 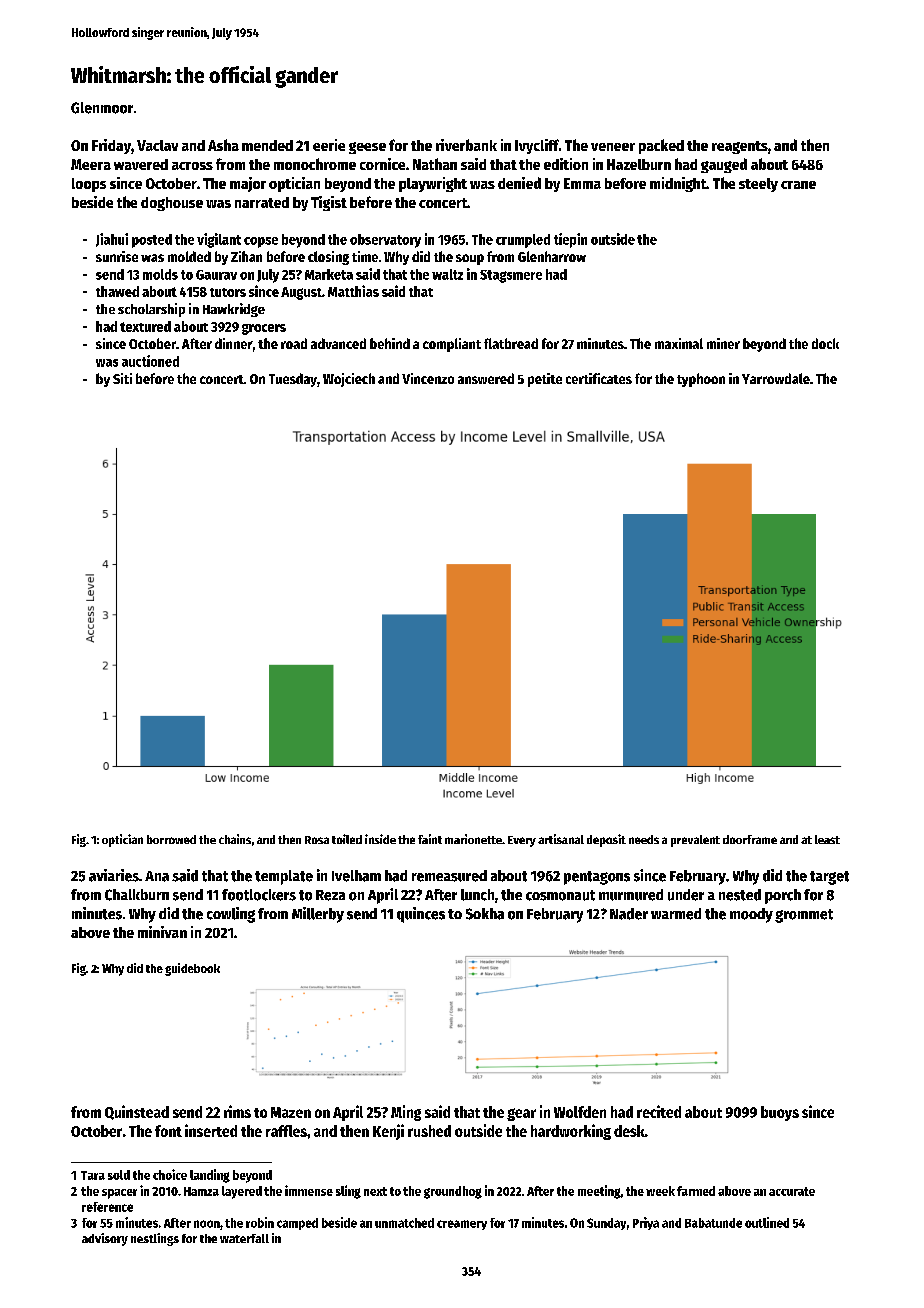 I want to click on crane, so click(x=798, y=185).
